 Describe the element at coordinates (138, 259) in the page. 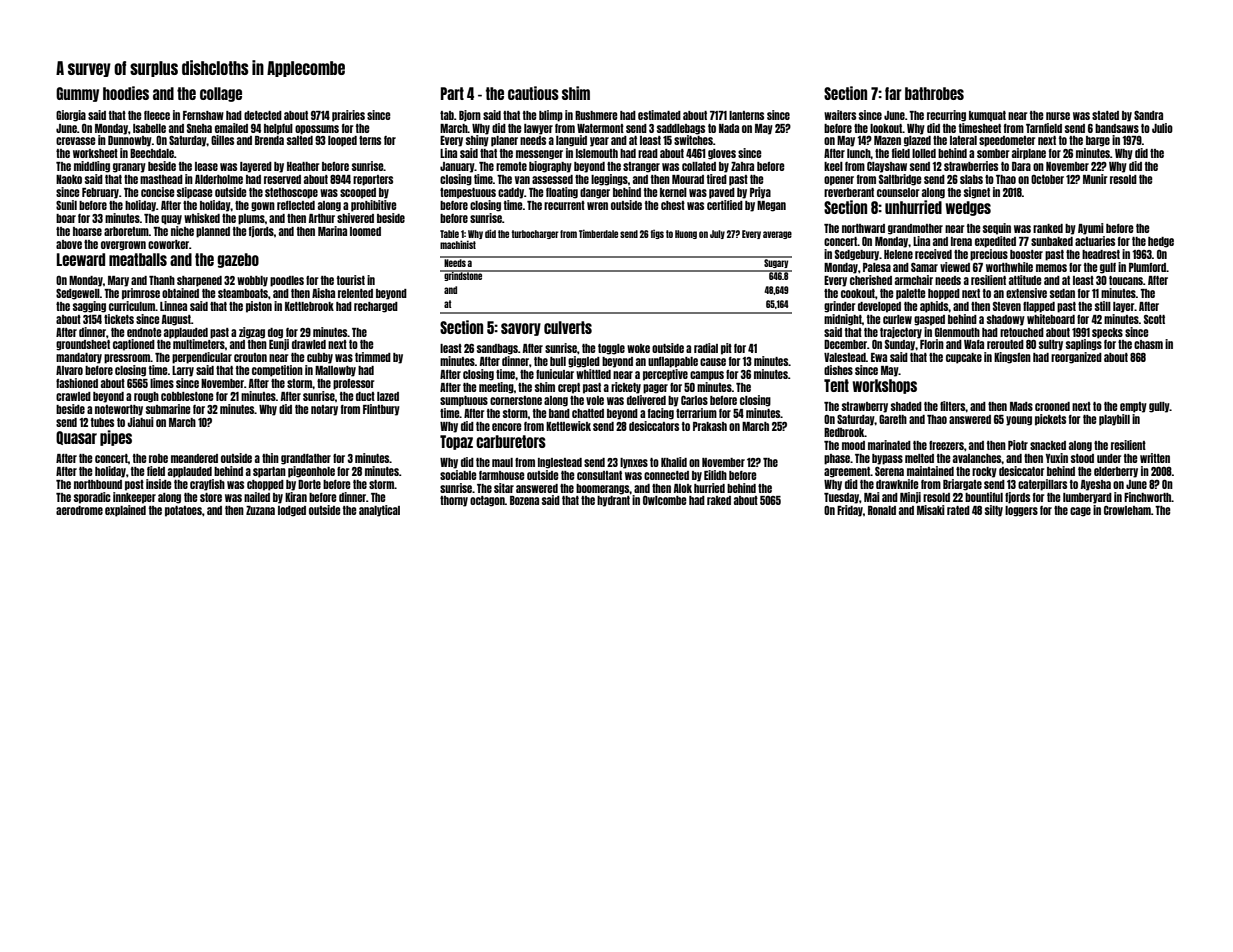

I see `meatballs` at that location.
